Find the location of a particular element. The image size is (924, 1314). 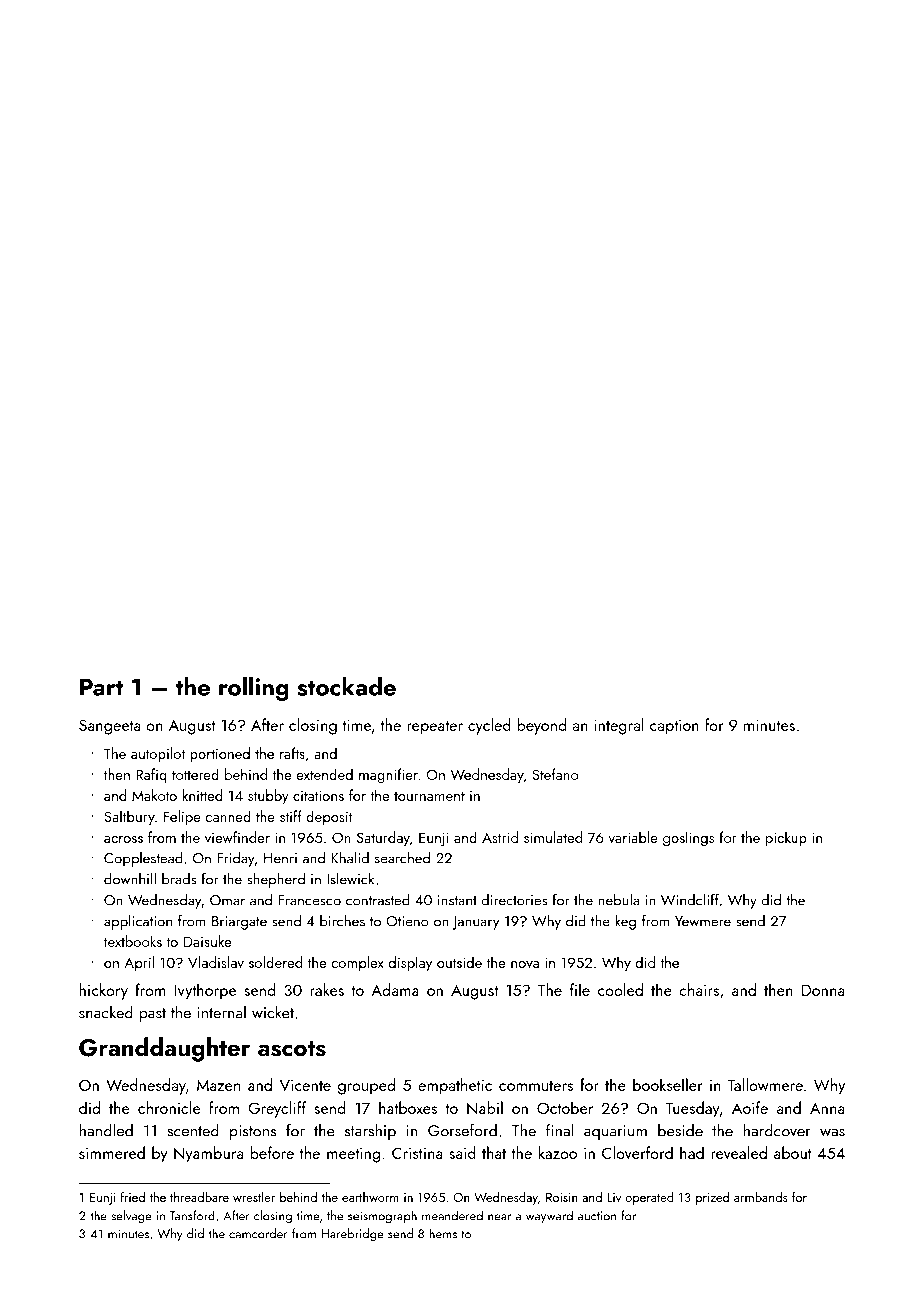

Part is located at coordinates (101, 687).
